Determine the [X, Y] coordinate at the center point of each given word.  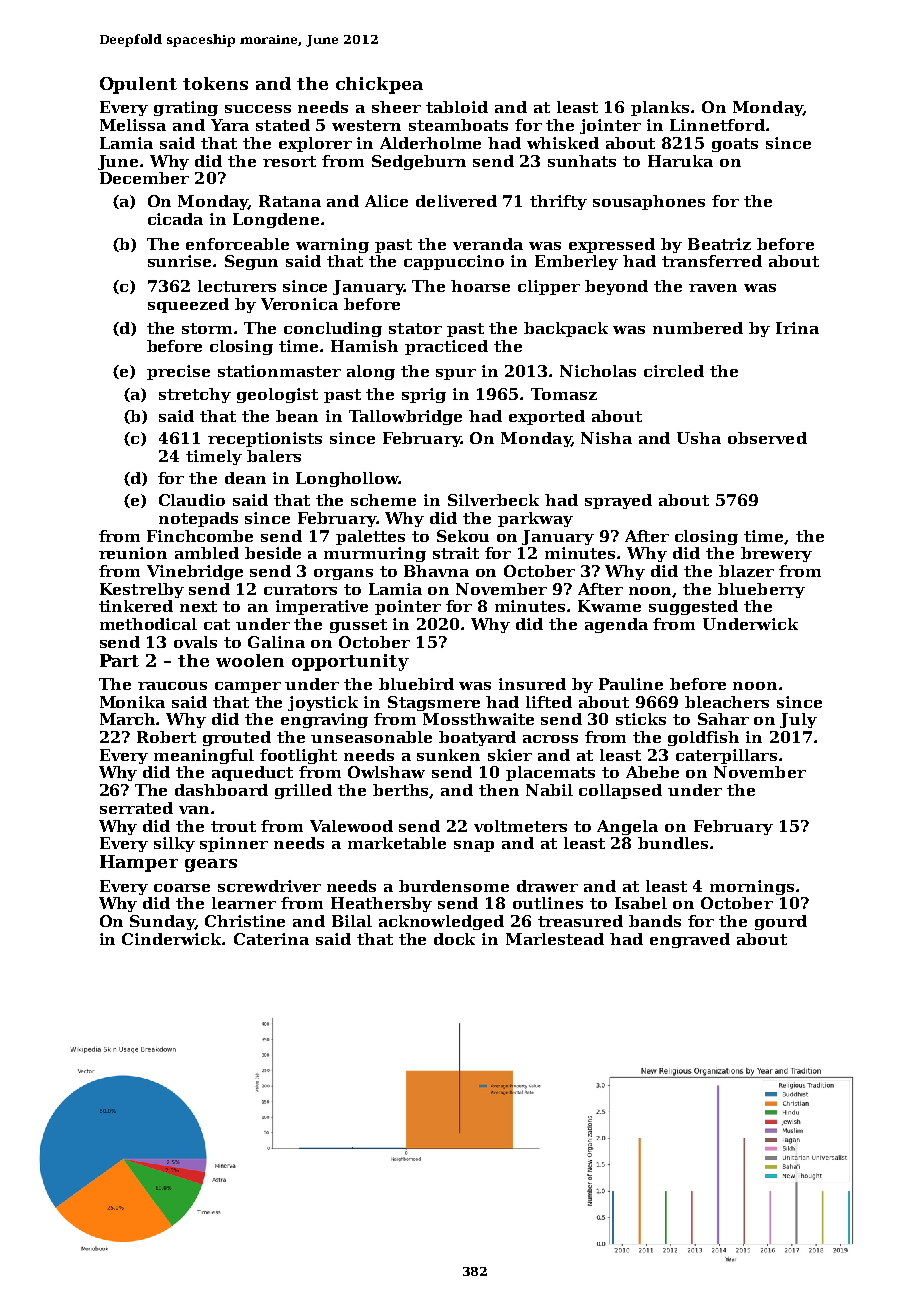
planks [660, 108]
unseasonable [371, 737]
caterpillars [726, 756]
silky [174, 844]
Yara [230, 125]
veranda [488, 244]
